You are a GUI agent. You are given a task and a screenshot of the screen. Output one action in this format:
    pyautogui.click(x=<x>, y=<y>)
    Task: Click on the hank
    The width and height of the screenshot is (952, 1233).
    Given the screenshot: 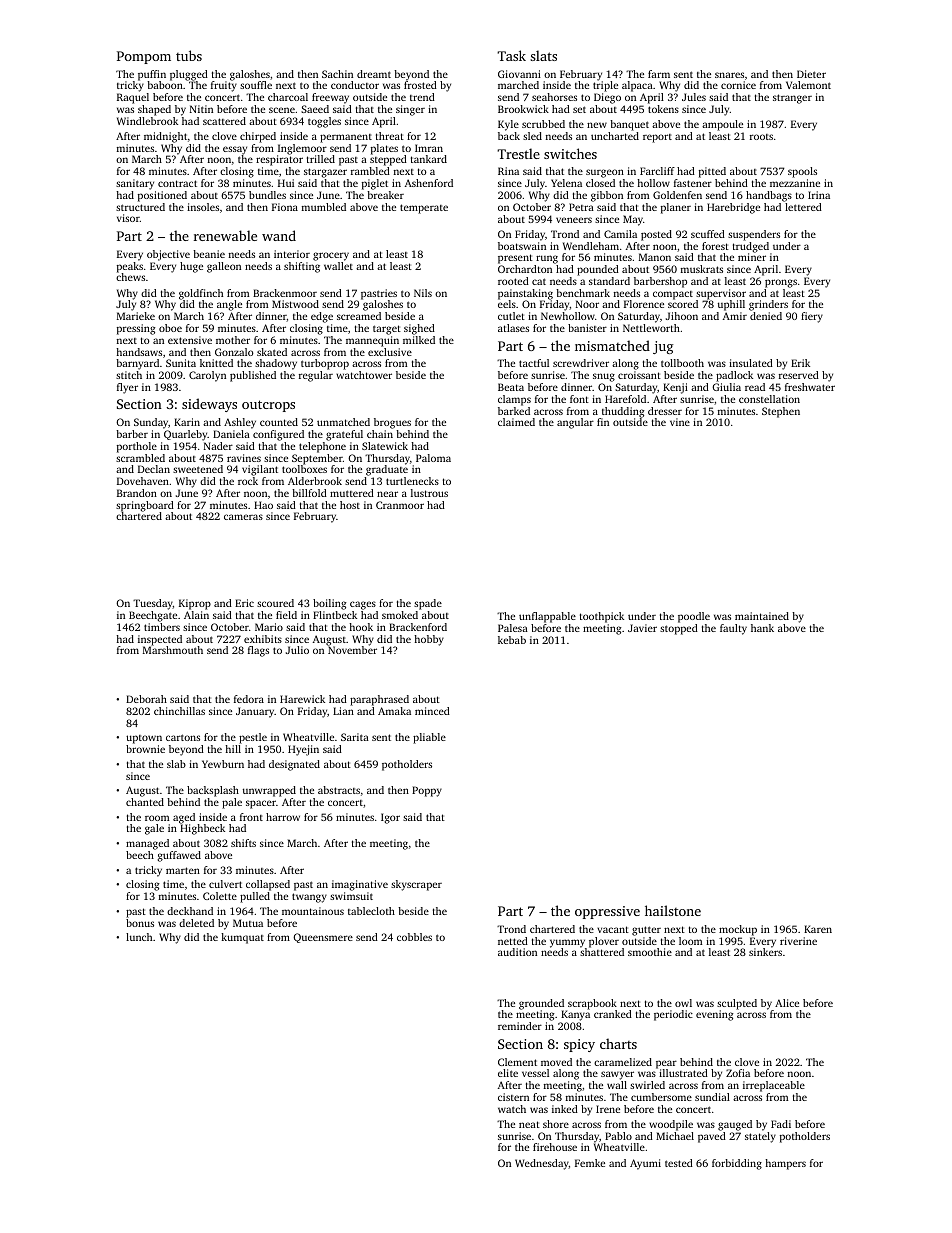 What is the action you would take?
    pyautogui.click(x=762, y=628)
